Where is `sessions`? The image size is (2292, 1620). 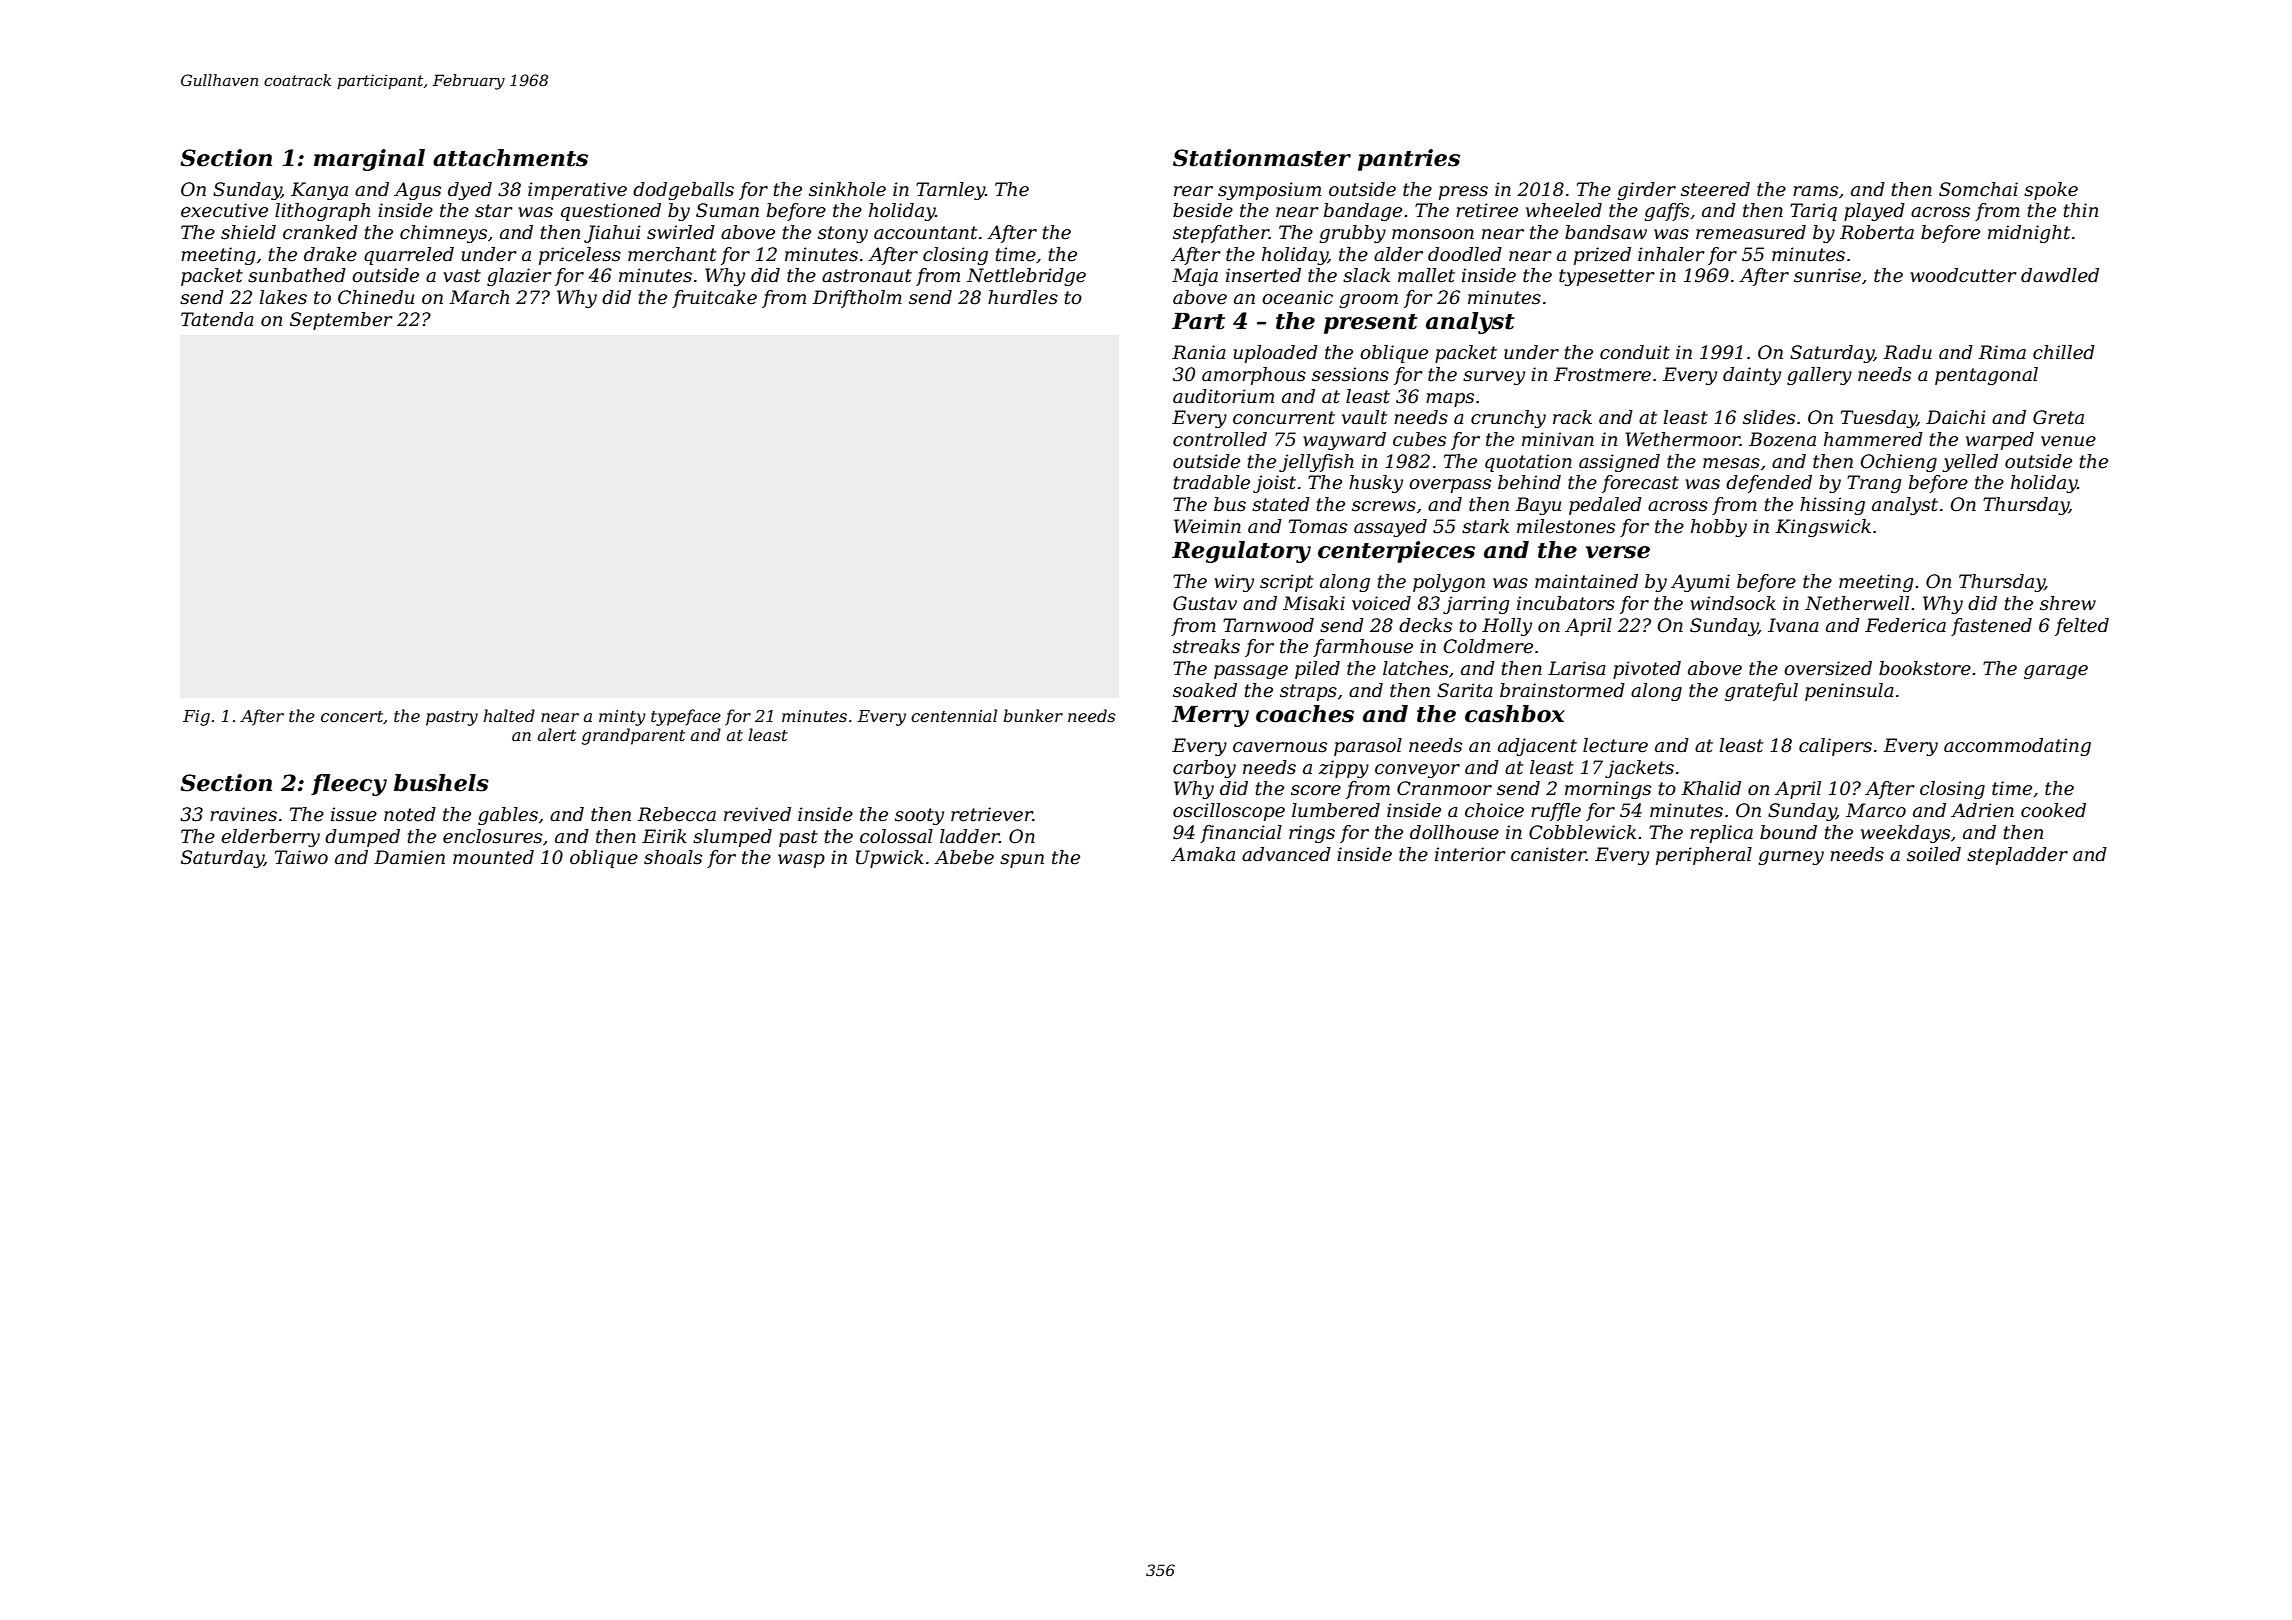 sessions is located at coordinates (1350, 374).
